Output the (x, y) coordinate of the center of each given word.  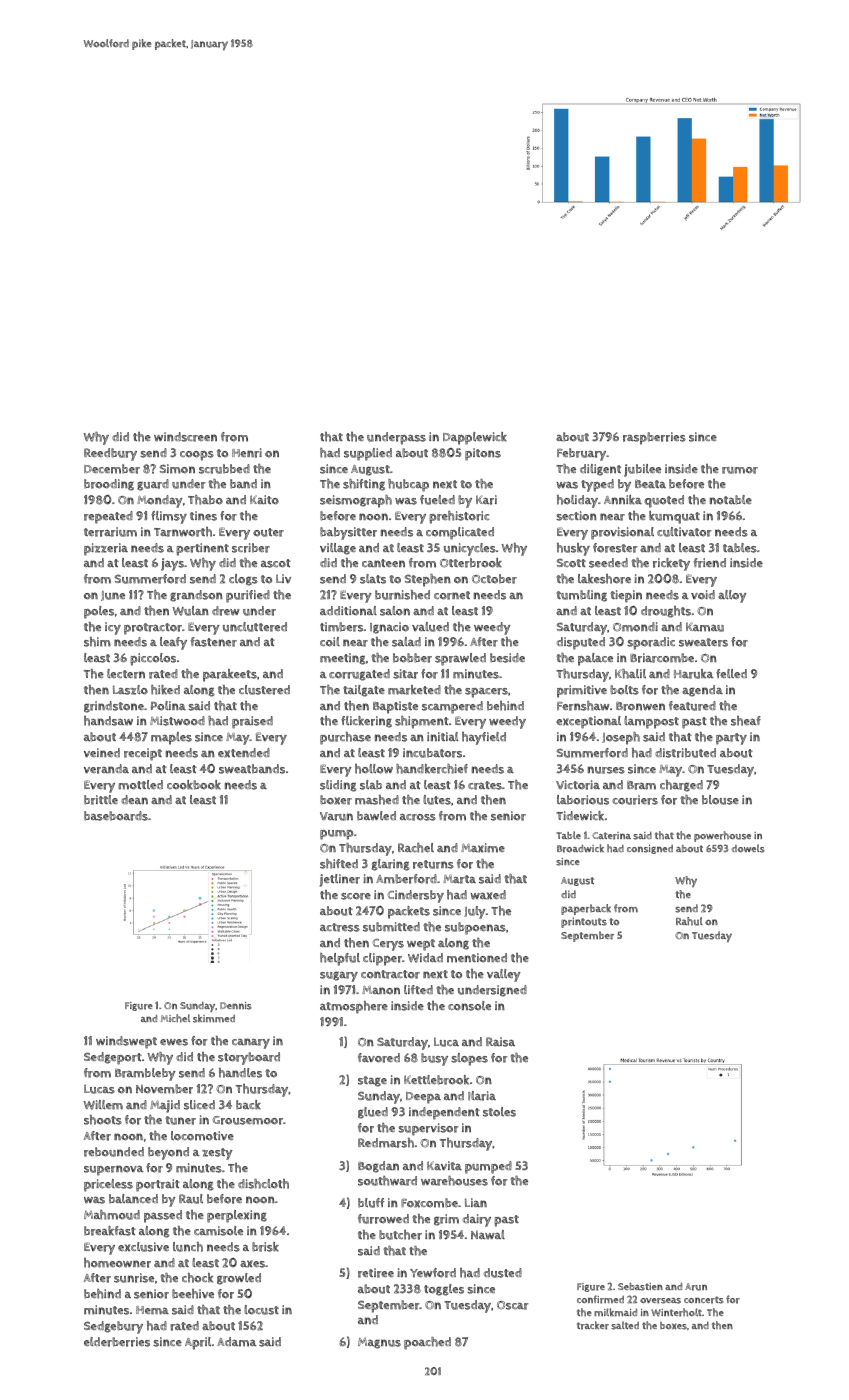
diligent (600, 470)
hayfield (484, 738)
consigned (650, 849)
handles (240, 1073)
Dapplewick (475, 438)
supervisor (428, 1129)
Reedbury (110, 454)
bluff (371, 1203)
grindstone (114, 707)
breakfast (110, 1231)
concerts (704, 1300)
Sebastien (640, 1287)
